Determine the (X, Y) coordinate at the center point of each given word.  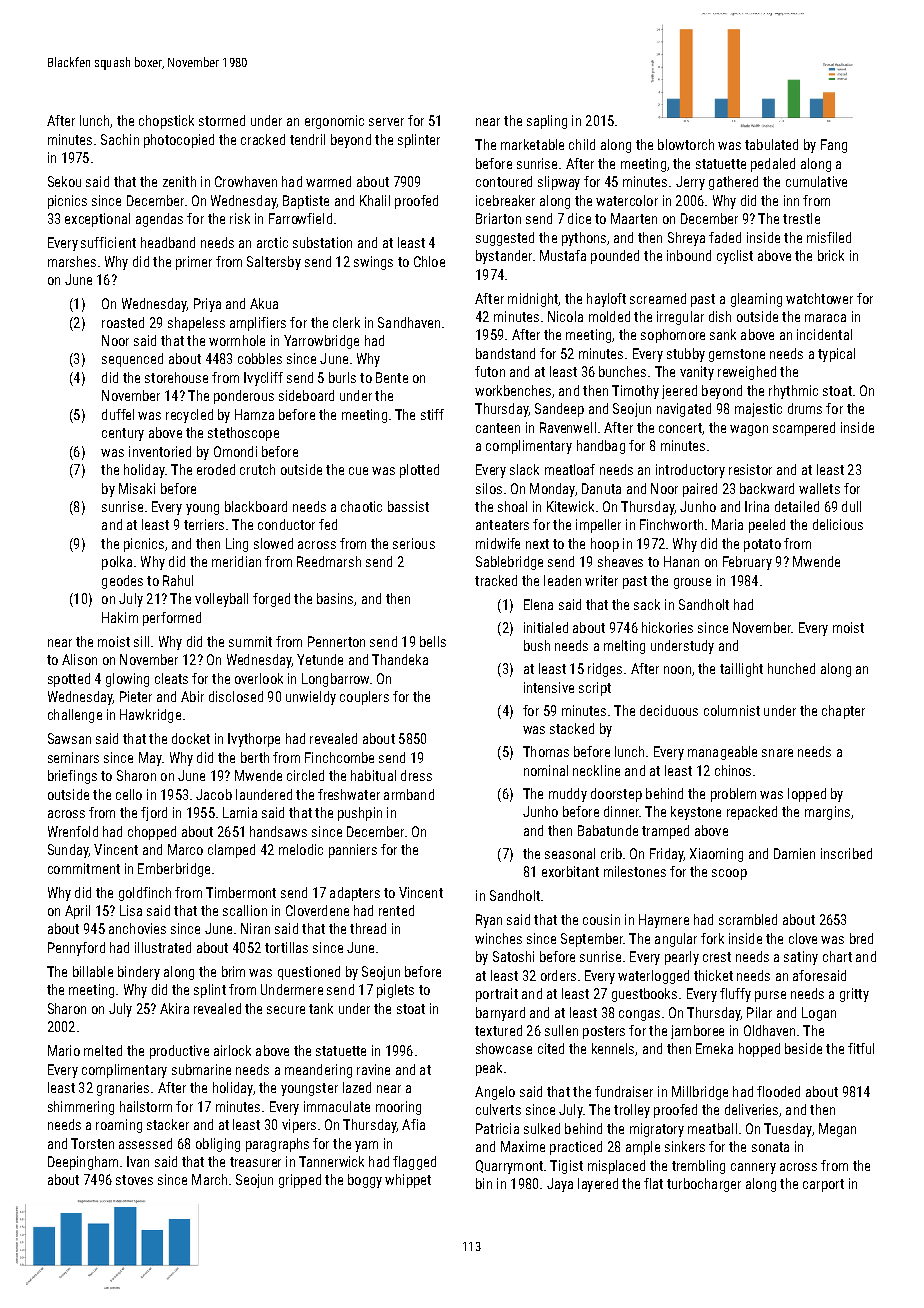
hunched (791, 668)
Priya (207, 305)
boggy (365, 1181)
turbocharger (704, 1185)
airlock (232, 1050)
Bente (392, 377)
